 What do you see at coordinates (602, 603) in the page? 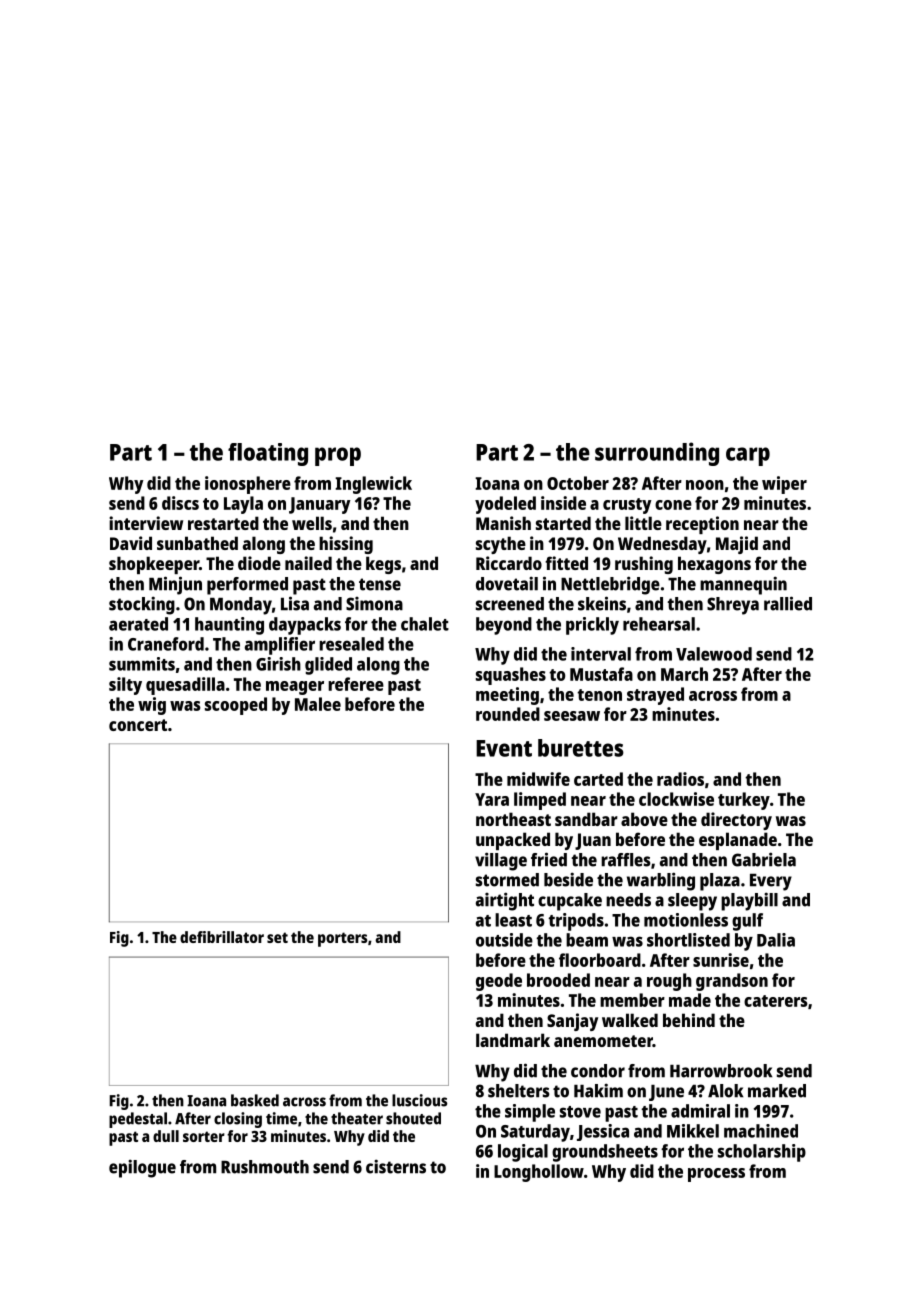
I see `skeins` at bounding box center [602, 603].
